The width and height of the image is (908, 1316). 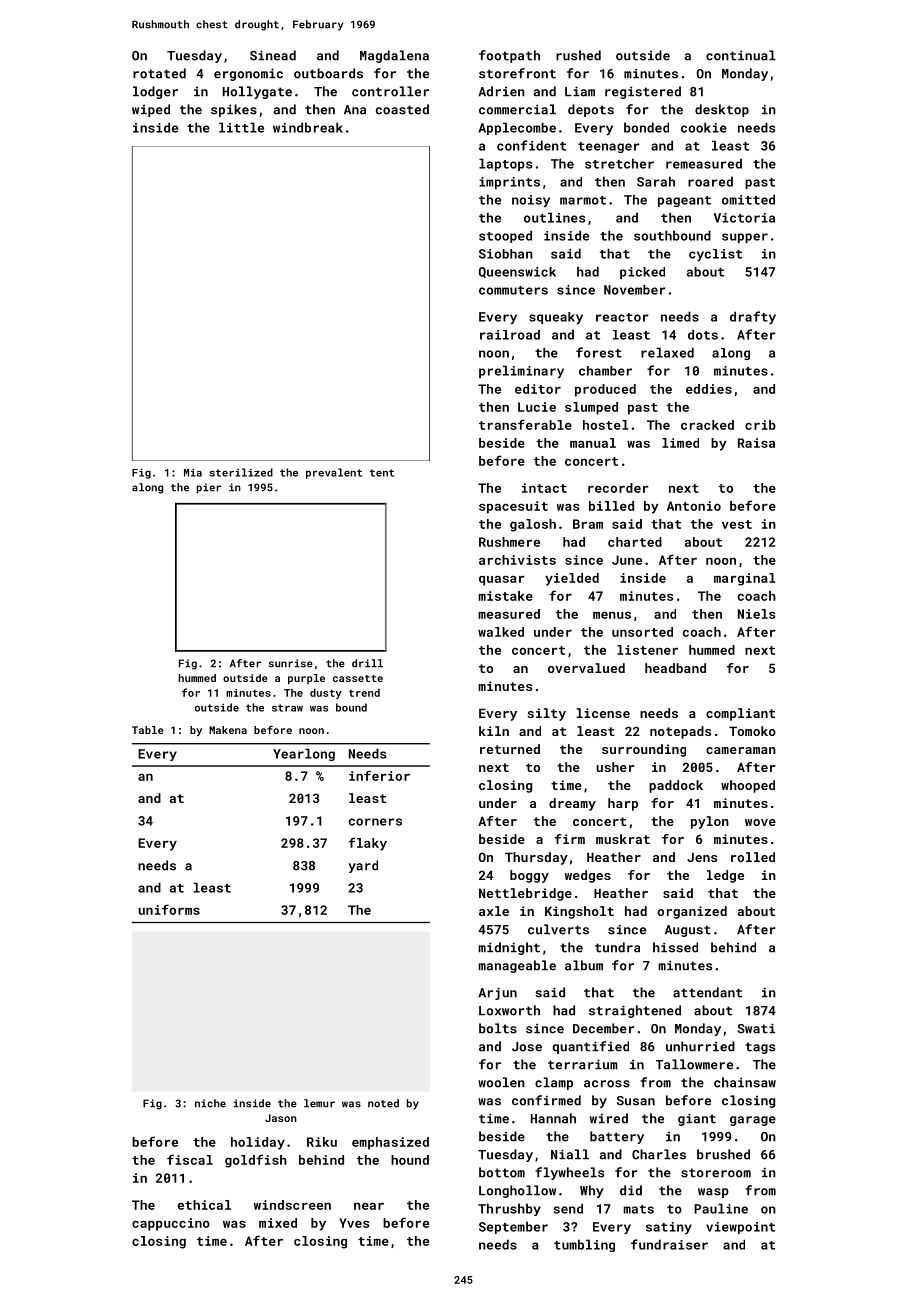 What do you see at coordinates (669, 1244) in the image?
I see `fundraiser` at bounding box center [669, 1244].
